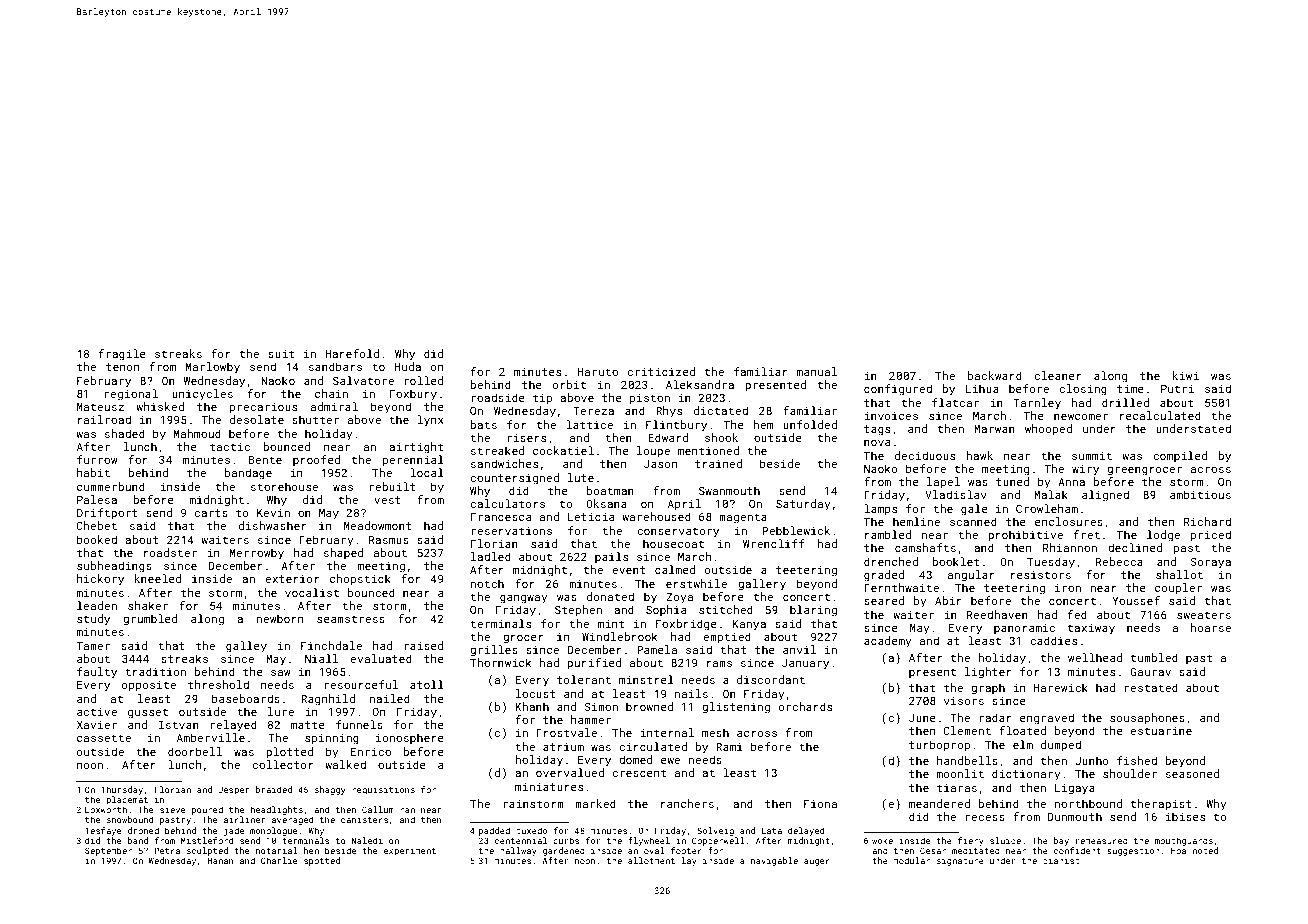  I want to click on lapel, so click(943, 483).
